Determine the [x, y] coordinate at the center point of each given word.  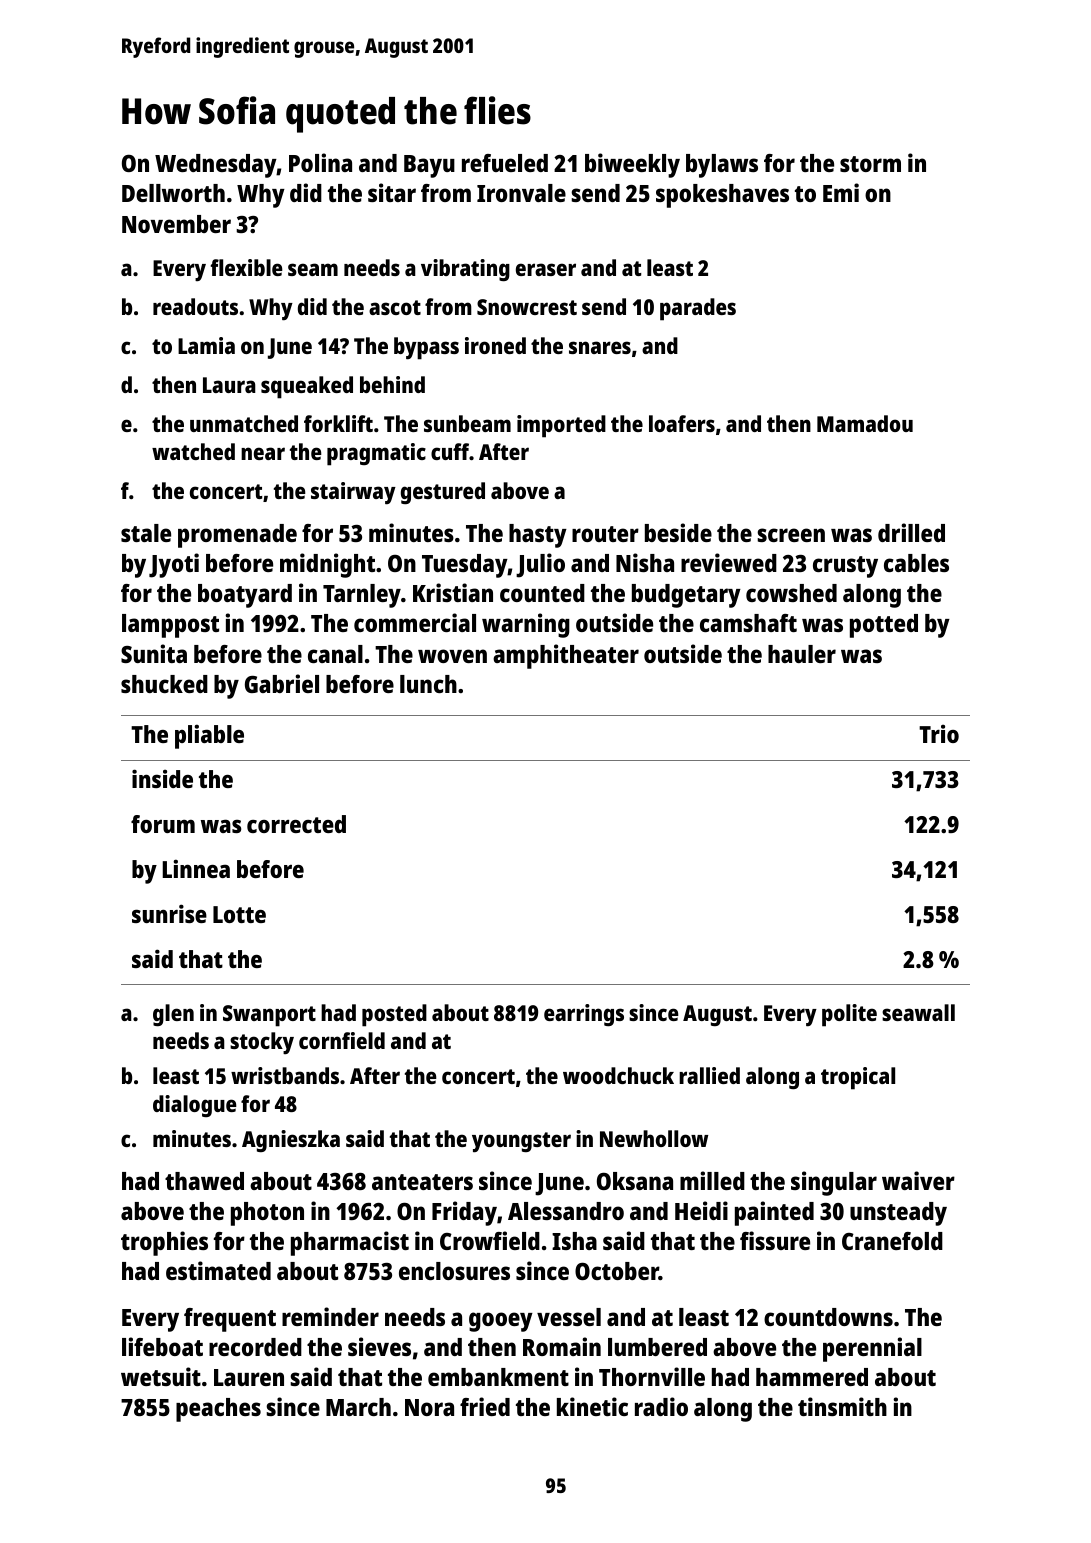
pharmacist [350, 1243]
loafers [682, 423]
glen [173, 1015]
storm [870, 164]
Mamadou [865, 423]
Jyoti [174, 565]
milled [712, 1180]
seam [313, 269]
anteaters [422, 1182]
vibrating [465, 270]
